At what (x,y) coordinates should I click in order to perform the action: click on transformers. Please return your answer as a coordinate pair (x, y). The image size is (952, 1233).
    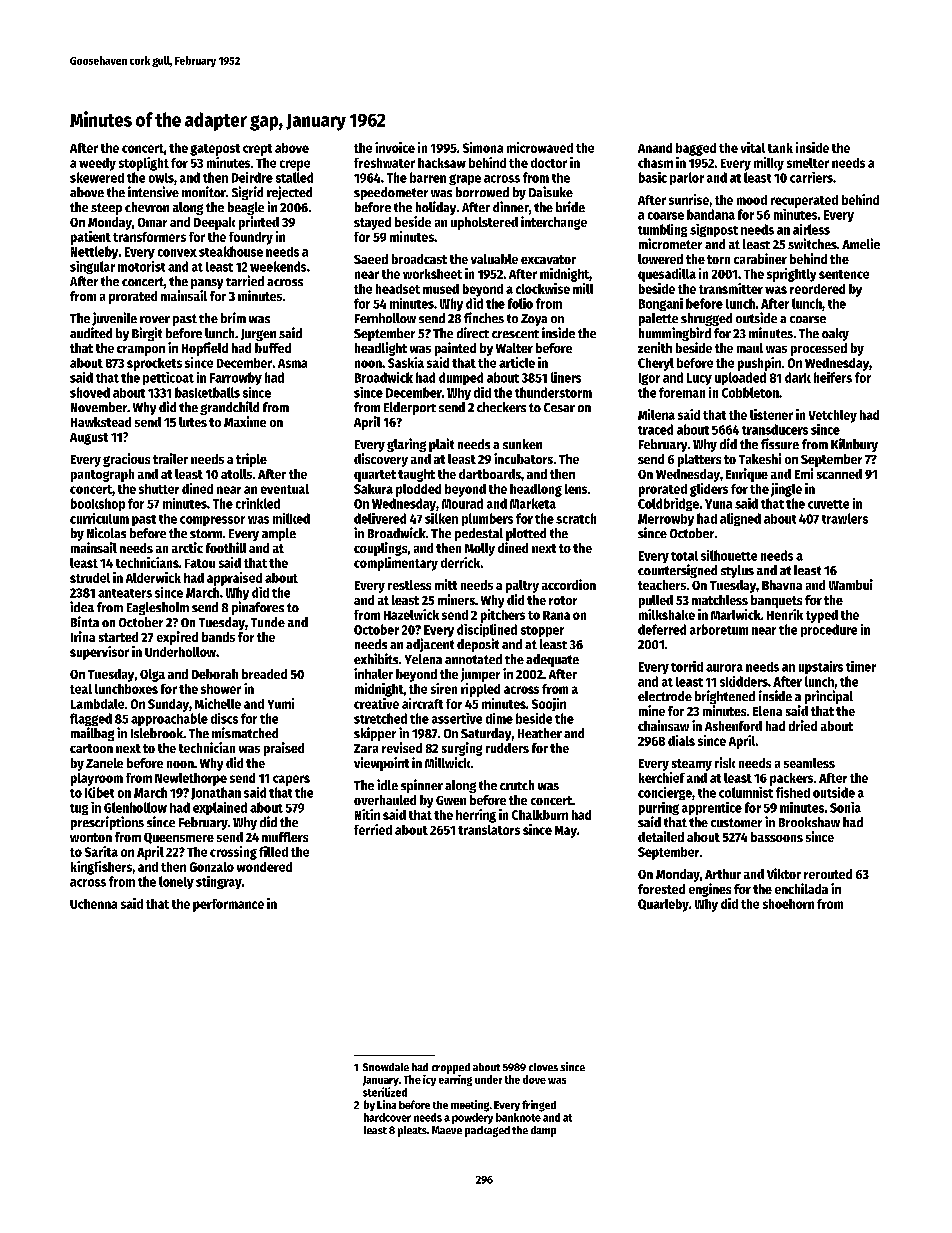
    Looking at the image, I should click on (149, 237).
